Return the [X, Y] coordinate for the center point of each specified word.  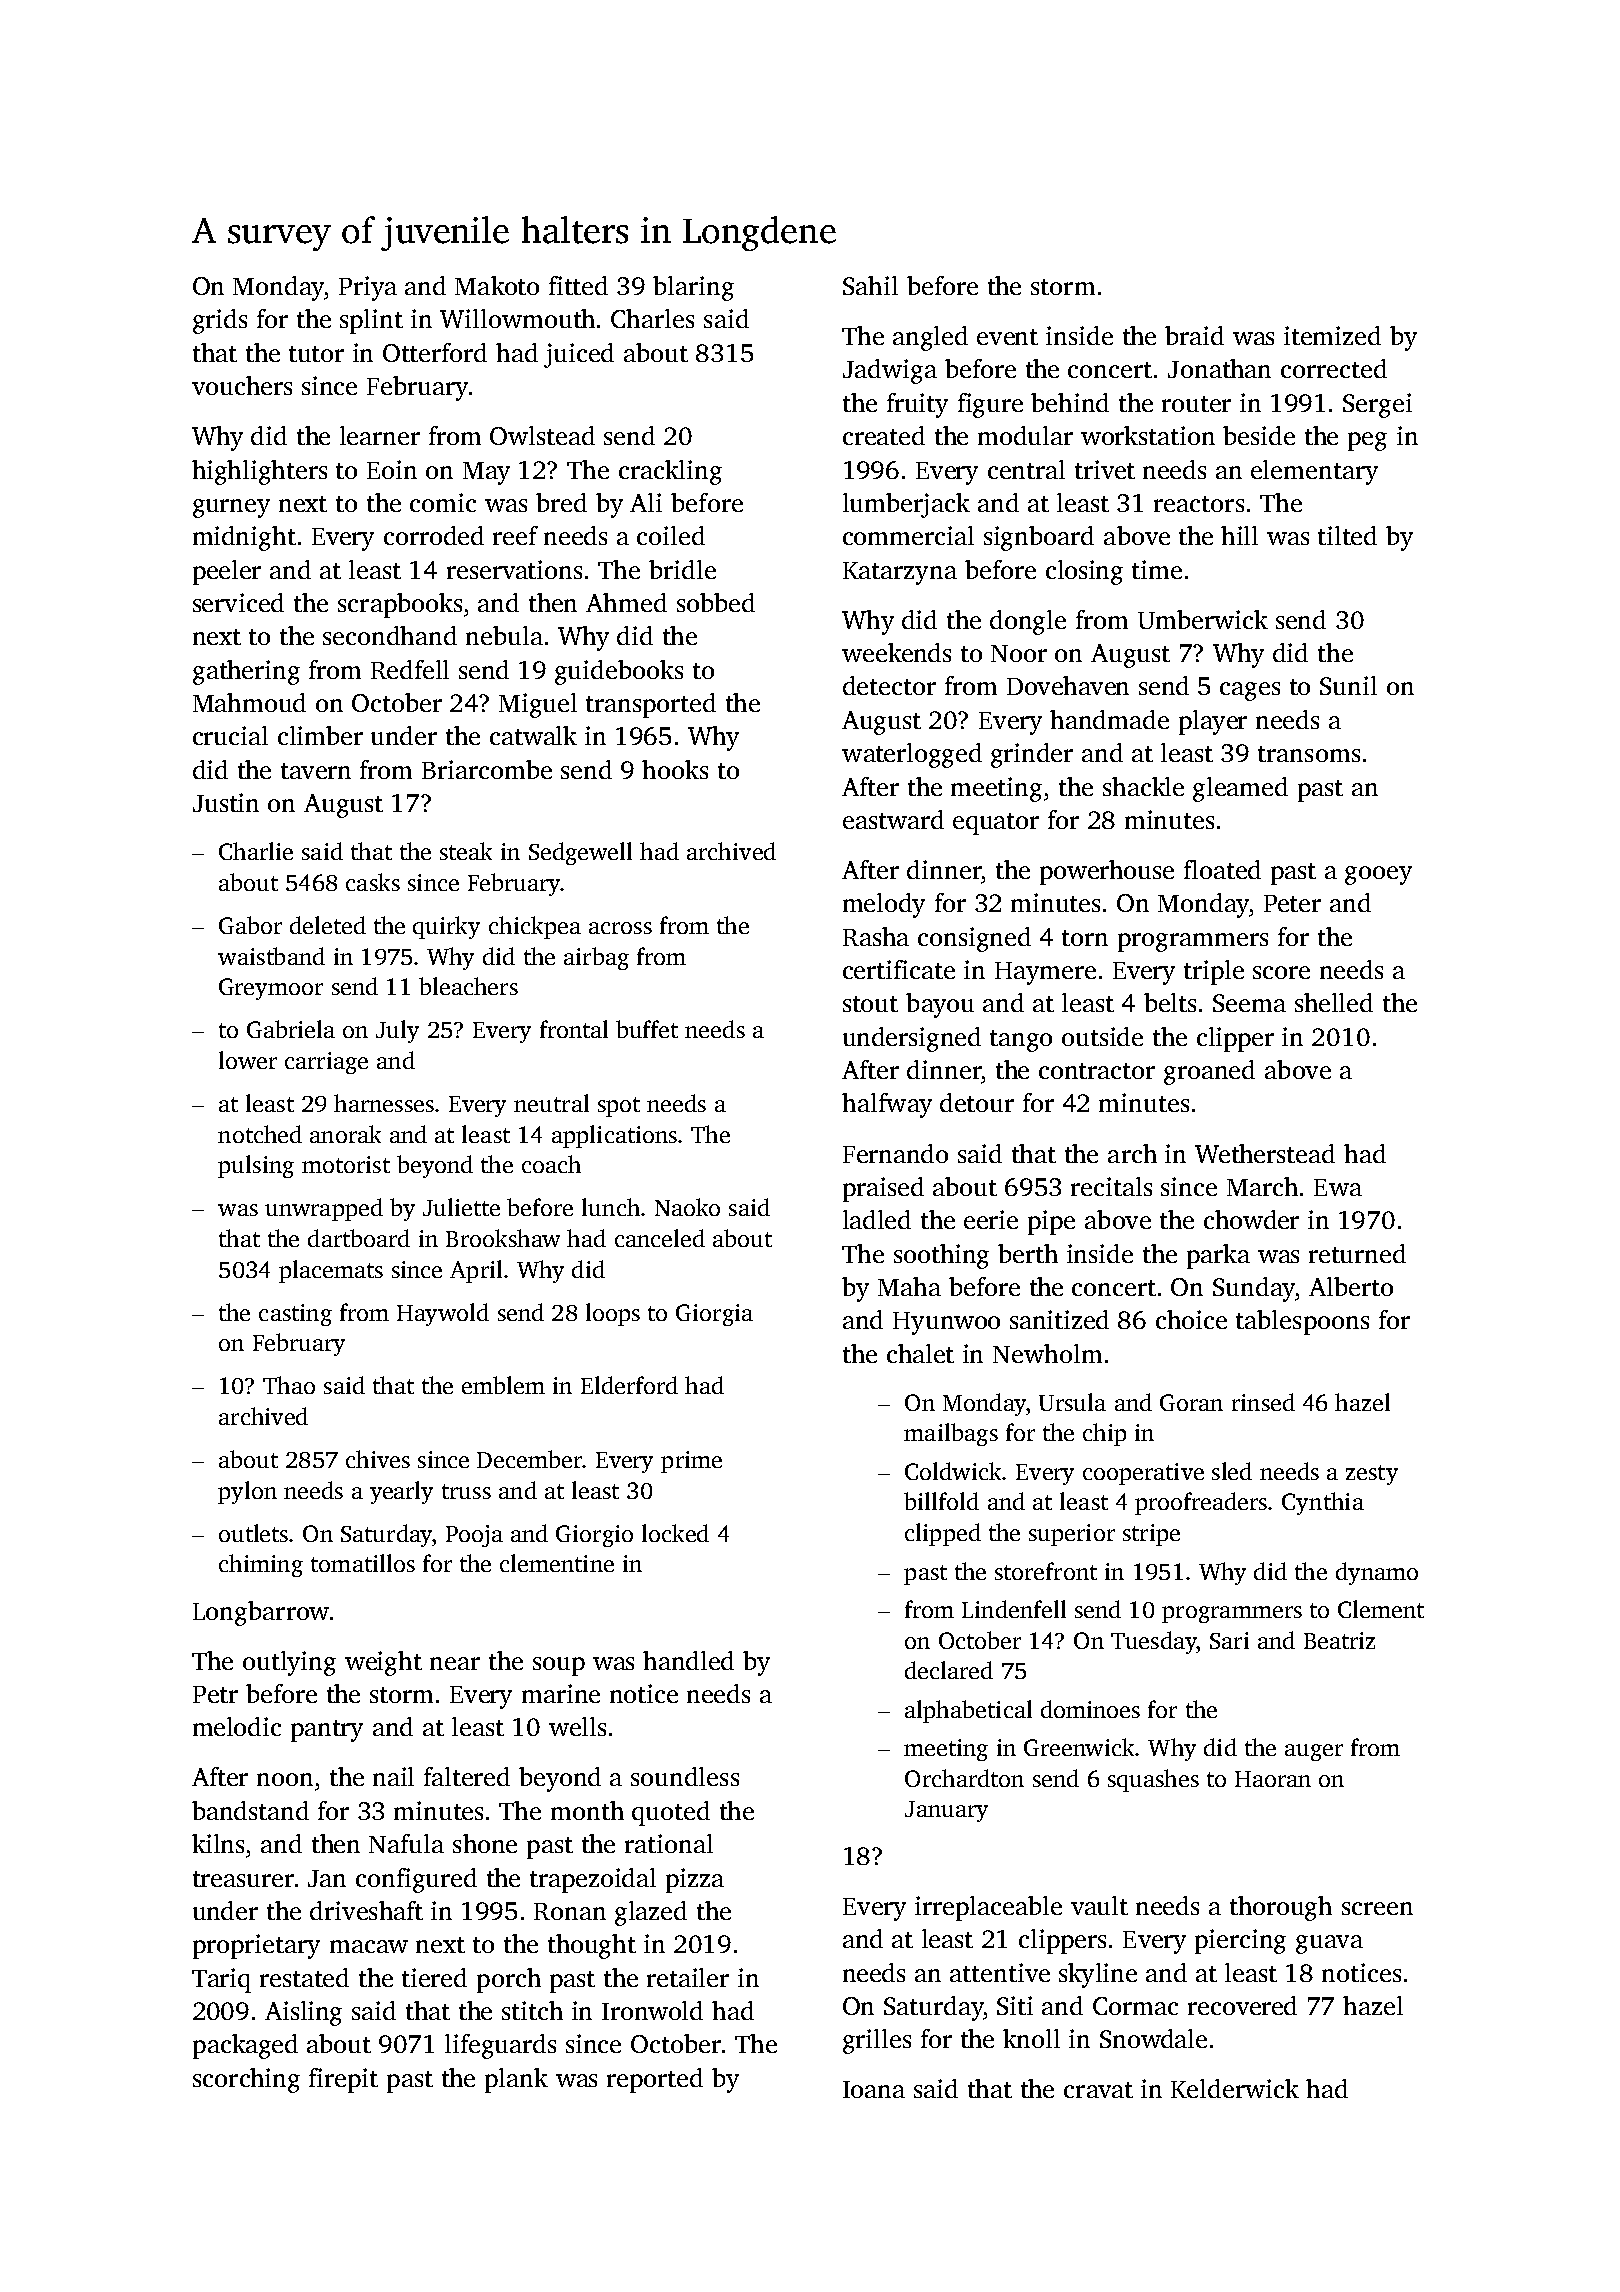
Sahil [870, 285]
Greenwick [1079, 1747]
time [1157, 569]
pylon [247, 1492]
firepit [343, 2080]
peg [1367, 441]
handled [688, 1660]
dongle [1028, 622]
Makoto [497, 285]
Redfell [410, 669]
